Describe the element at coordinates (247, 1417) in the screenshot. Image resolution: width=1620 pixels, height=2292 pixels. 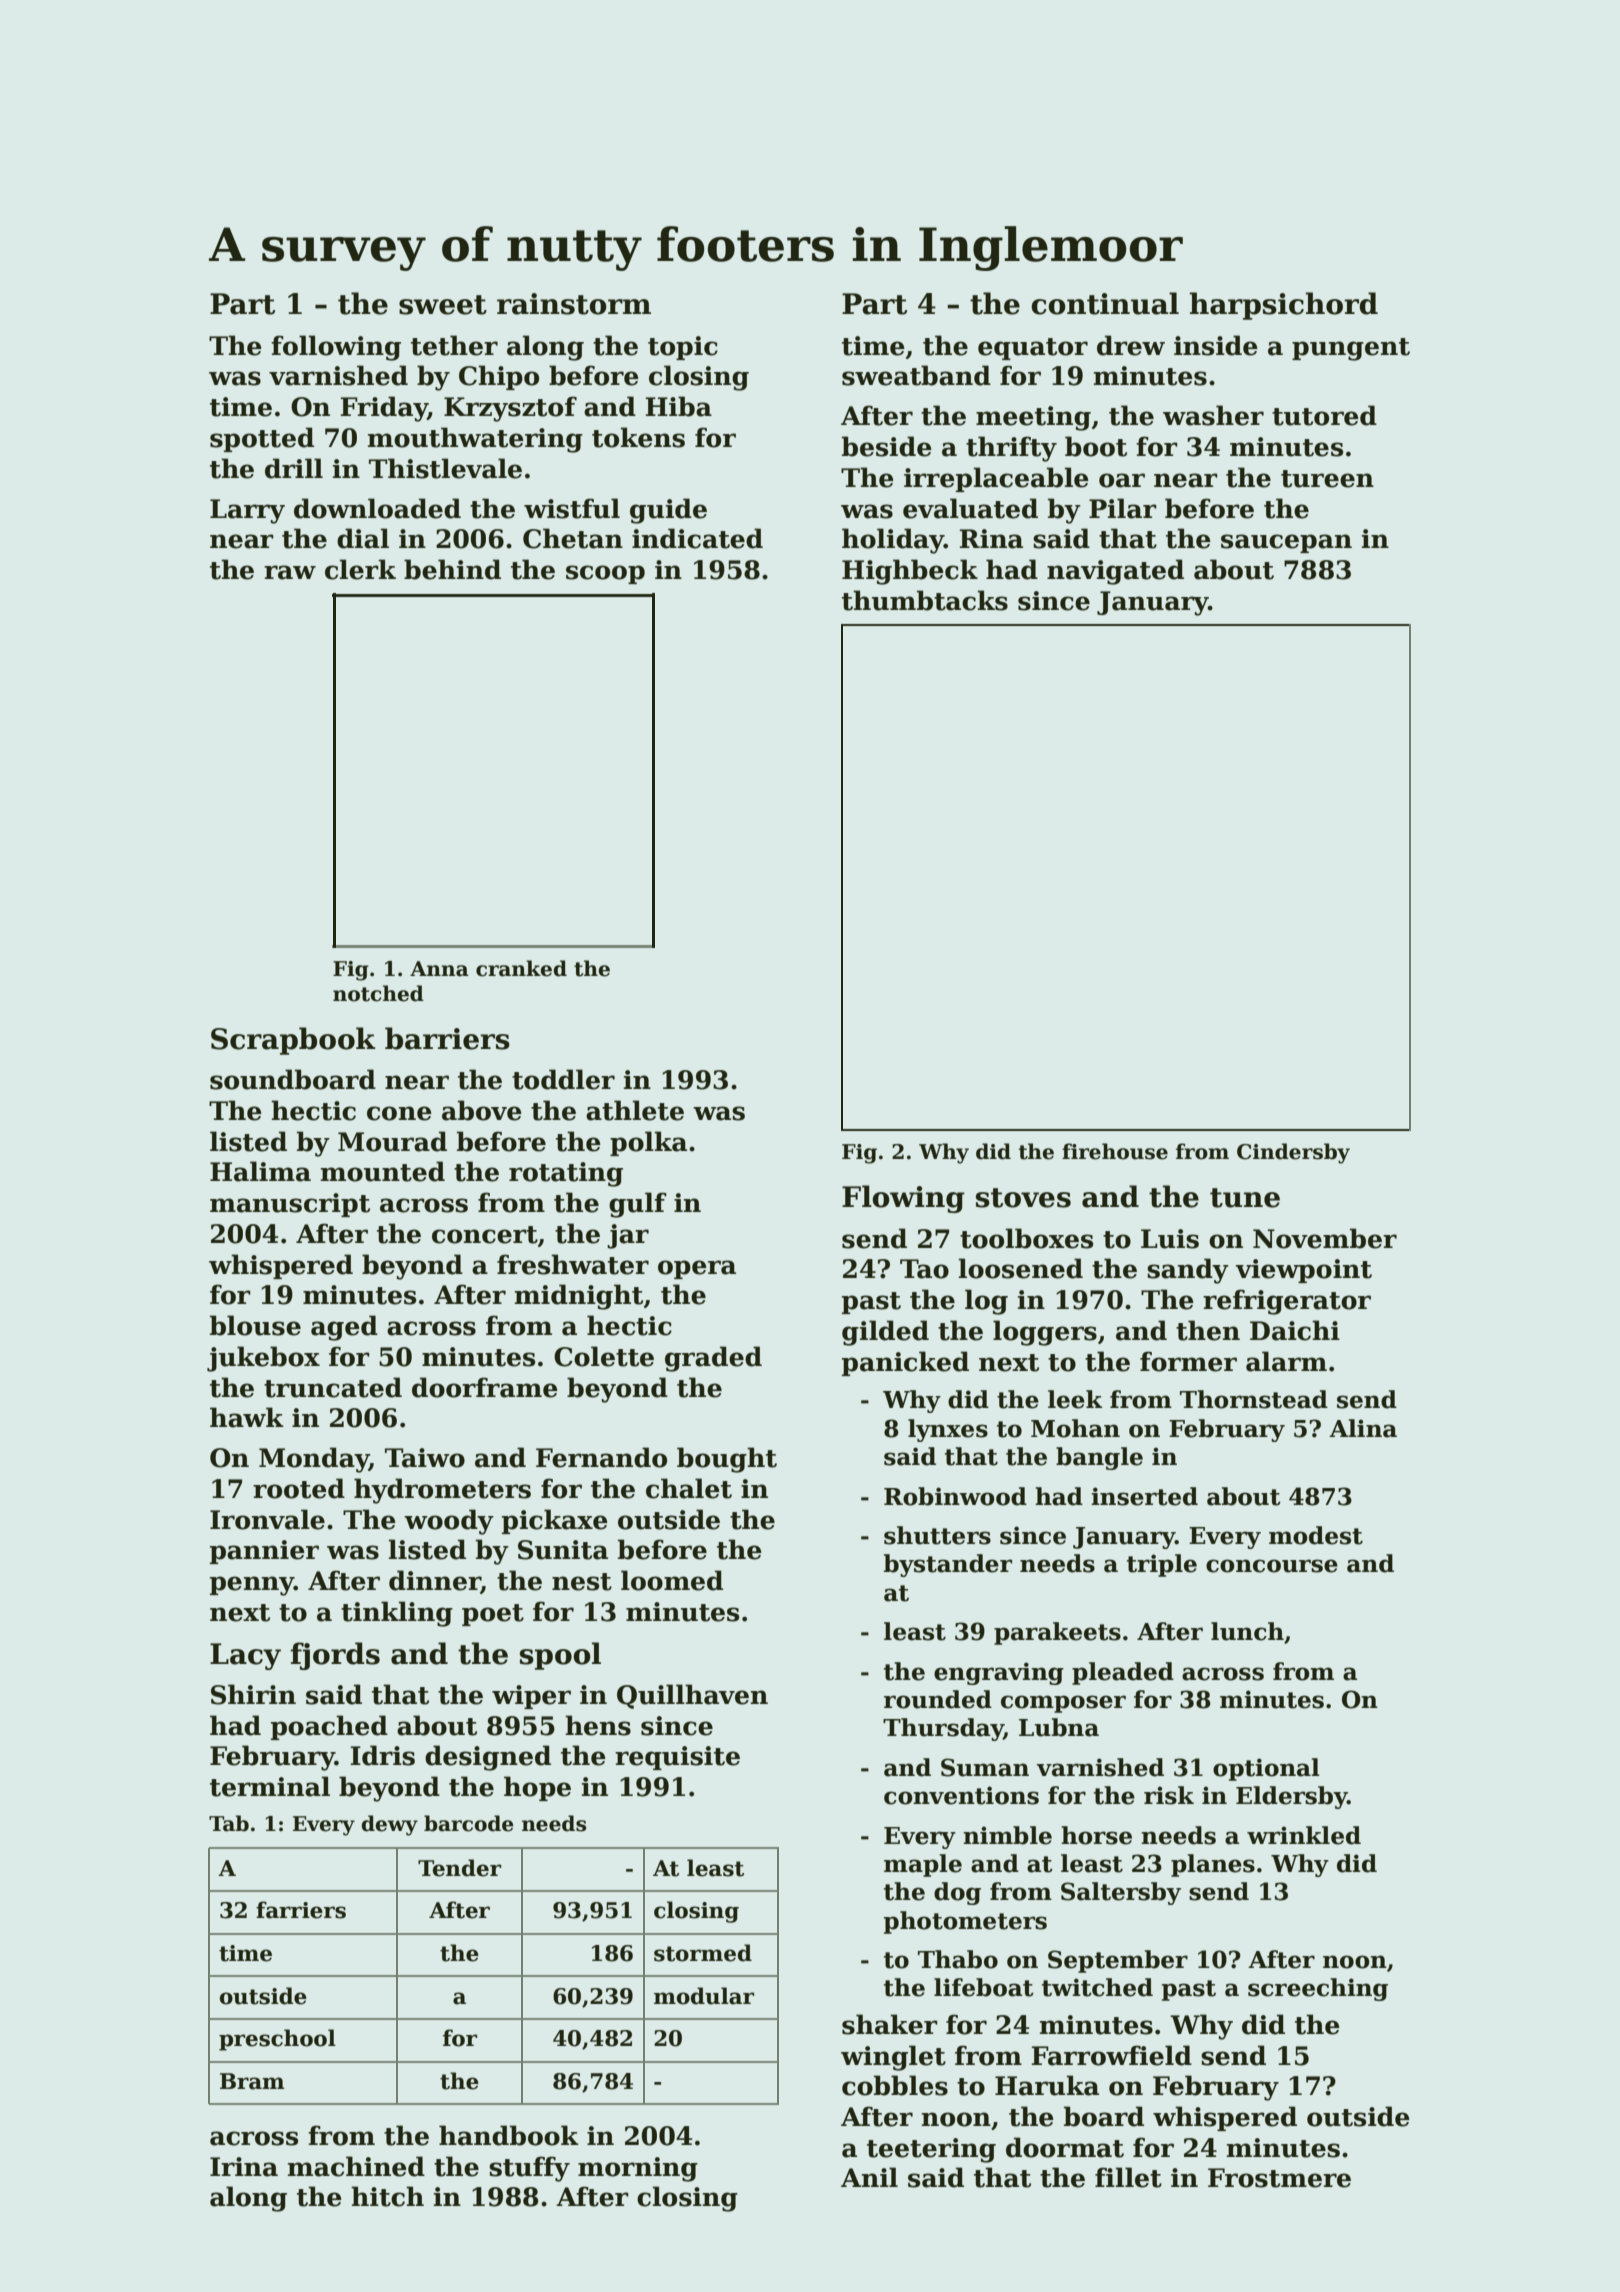
I see `hawk` at that location.
